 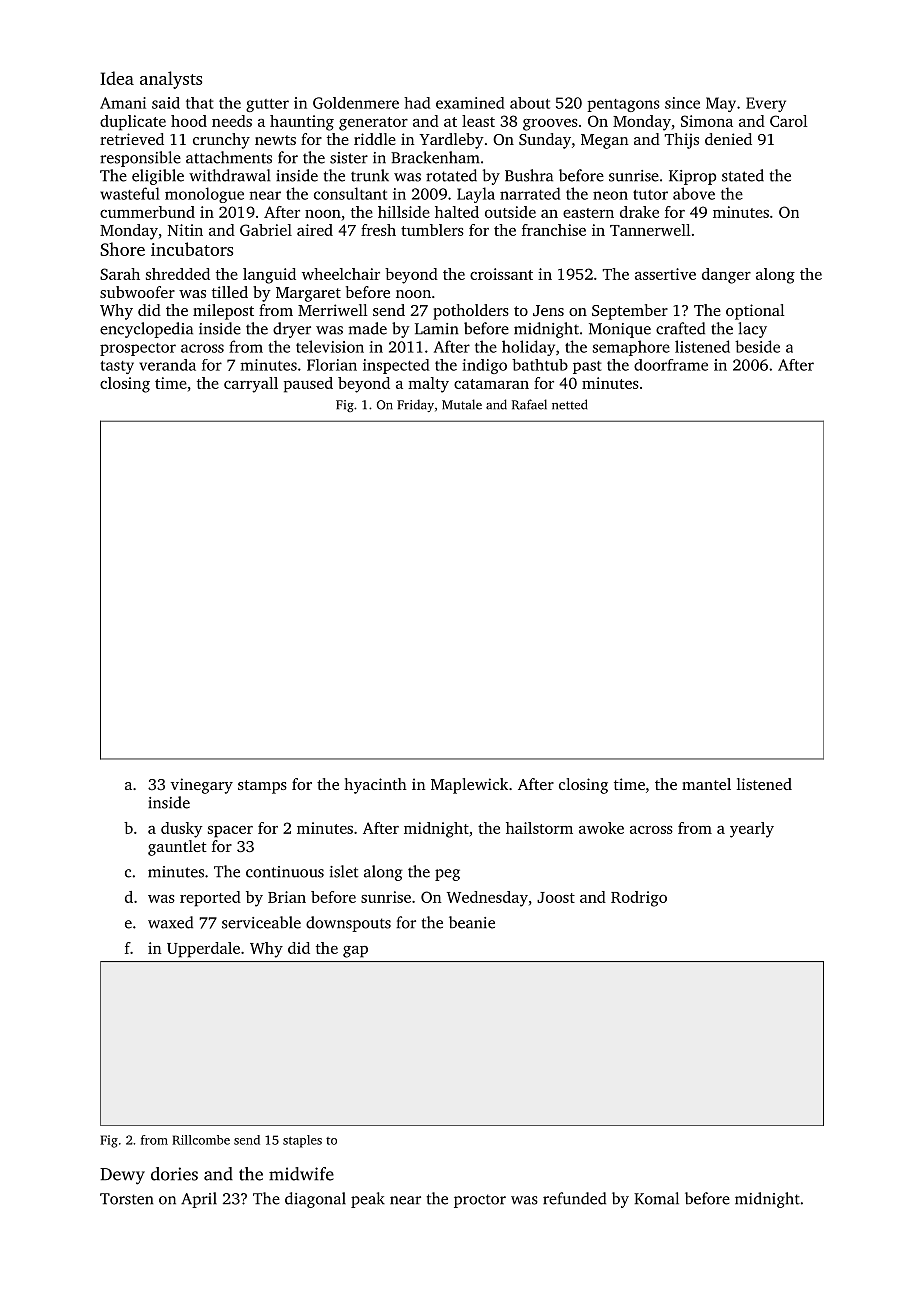 I want to click on peak, so click(x=368, y=1200).
